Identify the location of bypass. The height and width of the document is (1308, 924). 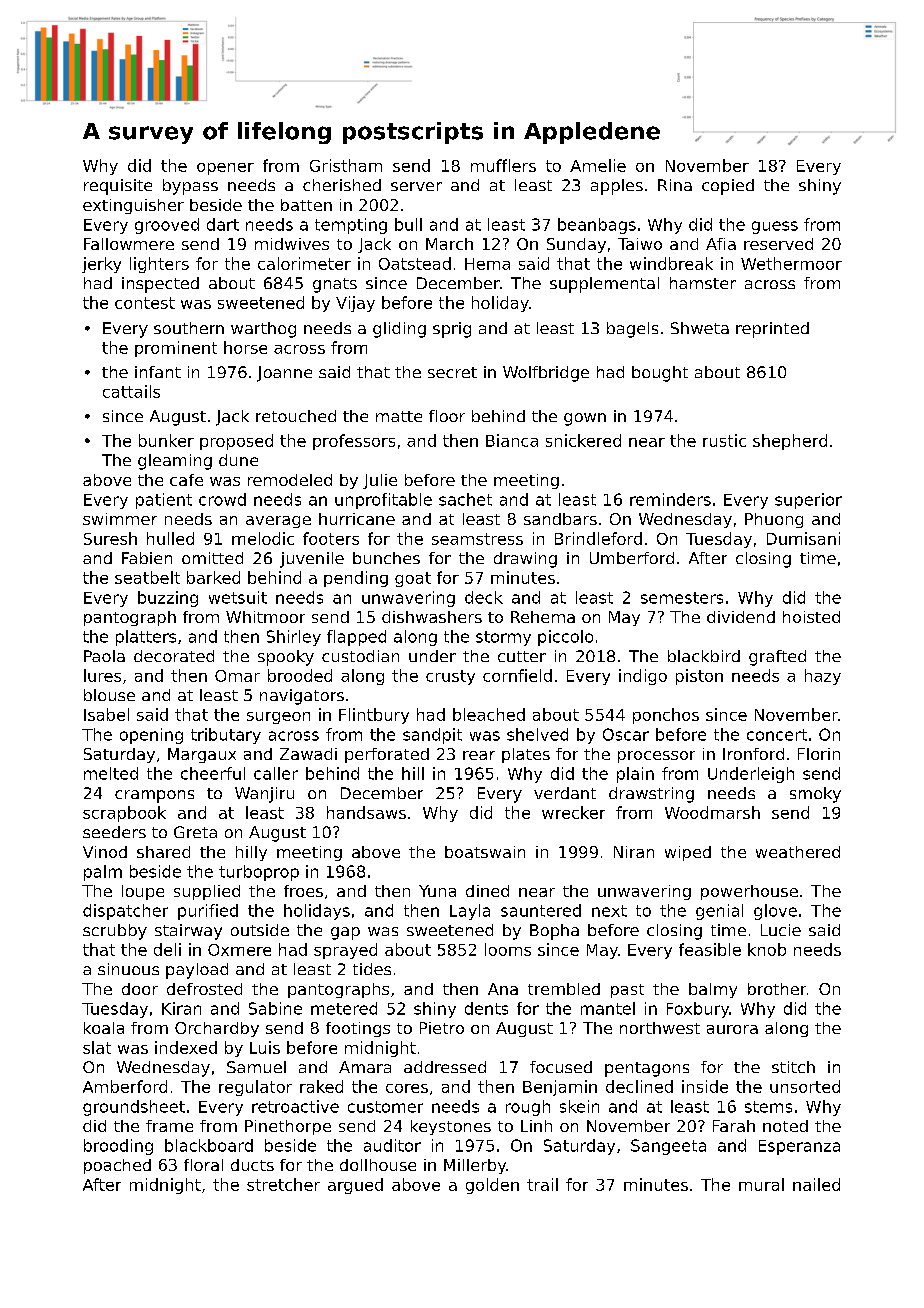
(190, 187).
